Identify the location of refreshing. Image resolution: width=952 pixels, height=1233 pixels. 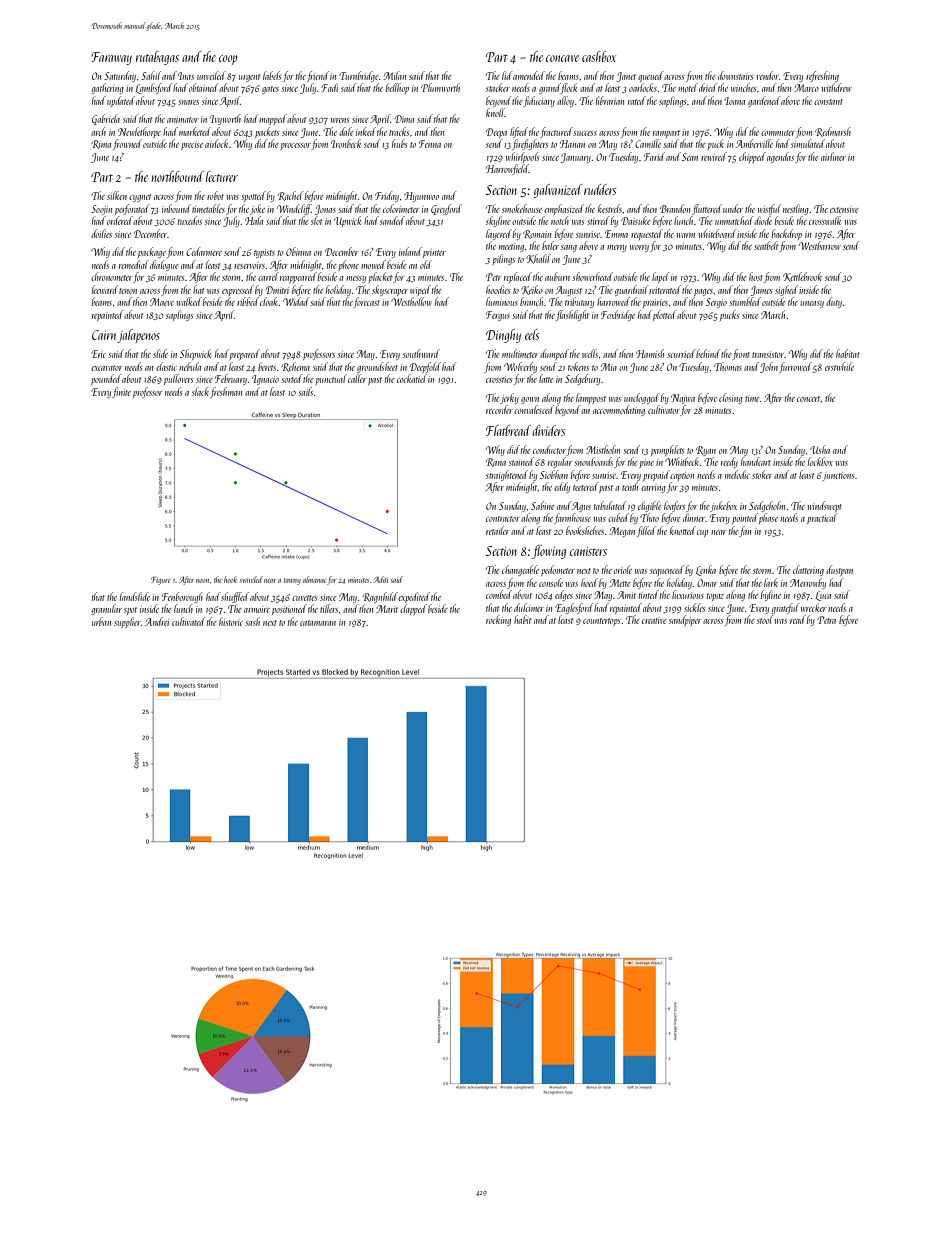
(822, 76).
